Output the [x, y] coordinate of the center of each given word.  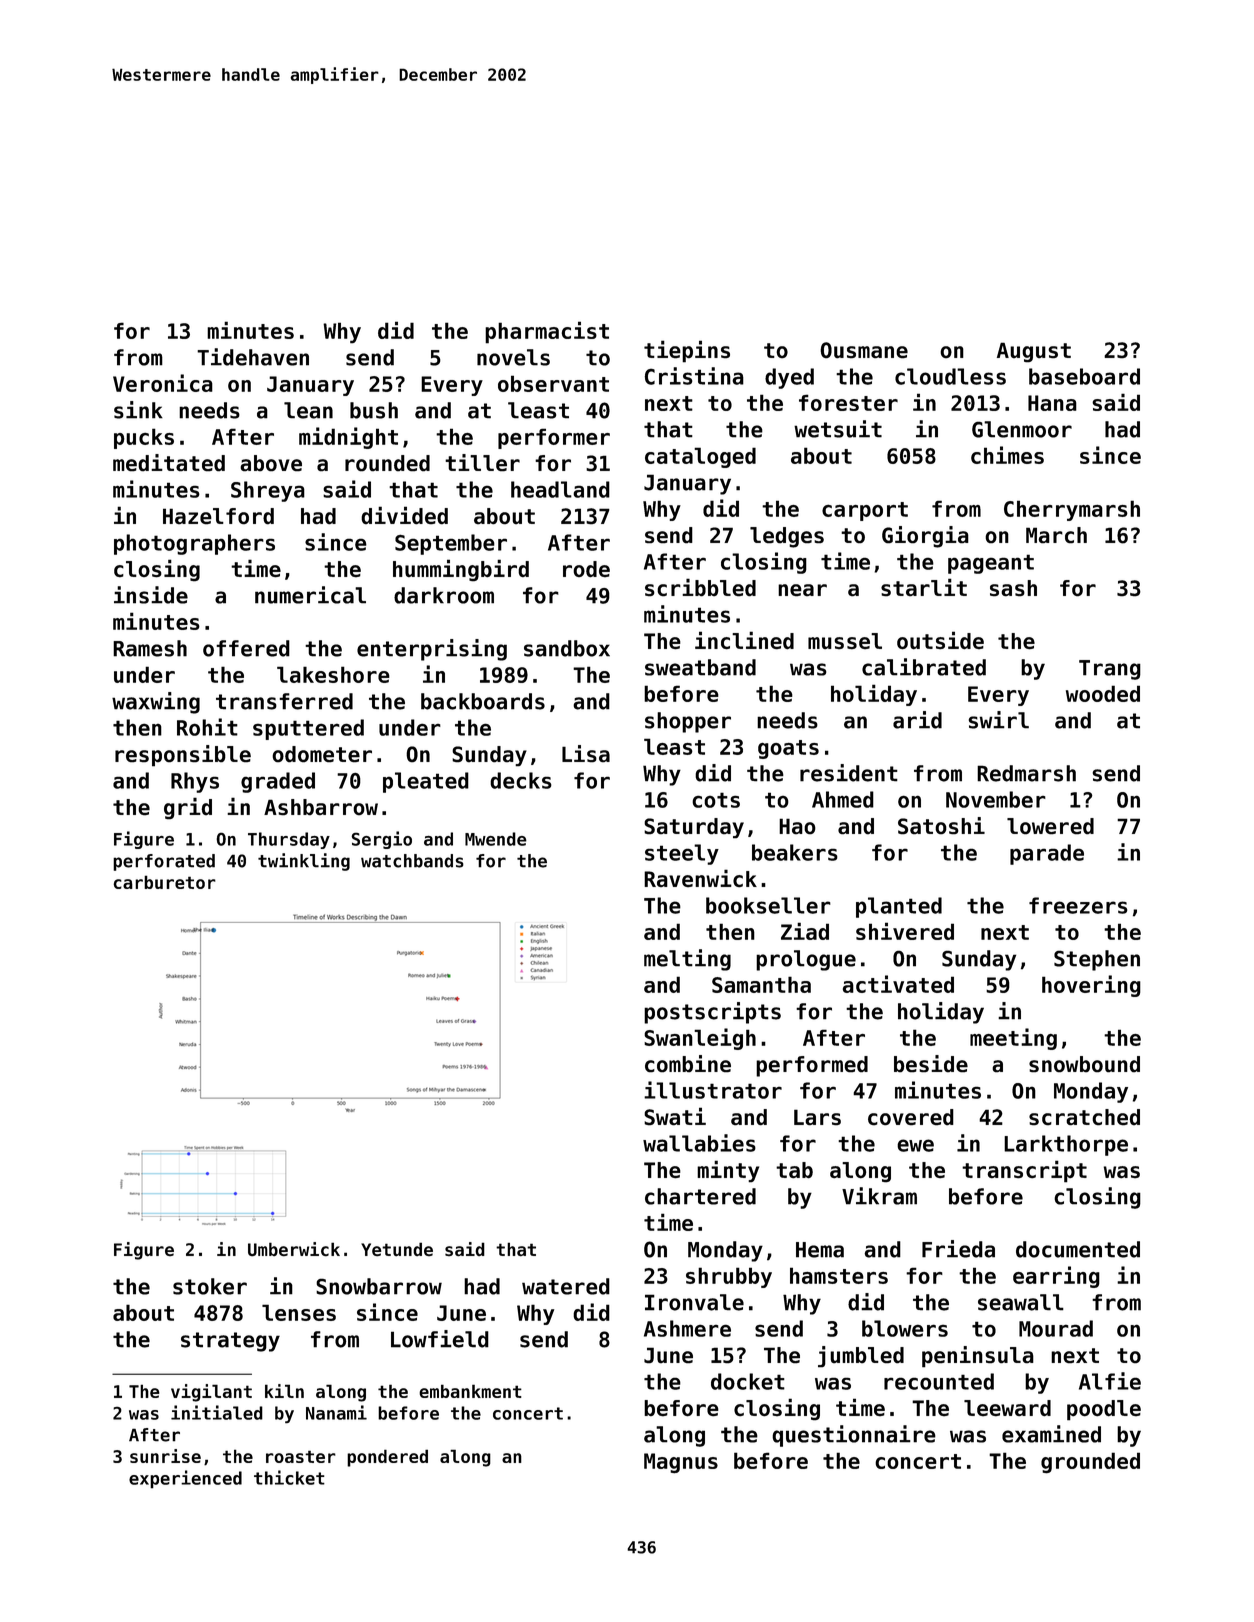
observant [553, 383]
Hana [1052, 403]
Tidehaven [253, 357]
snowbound [1084, 1064]
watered [566, 1286]
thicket [289, 1477]
